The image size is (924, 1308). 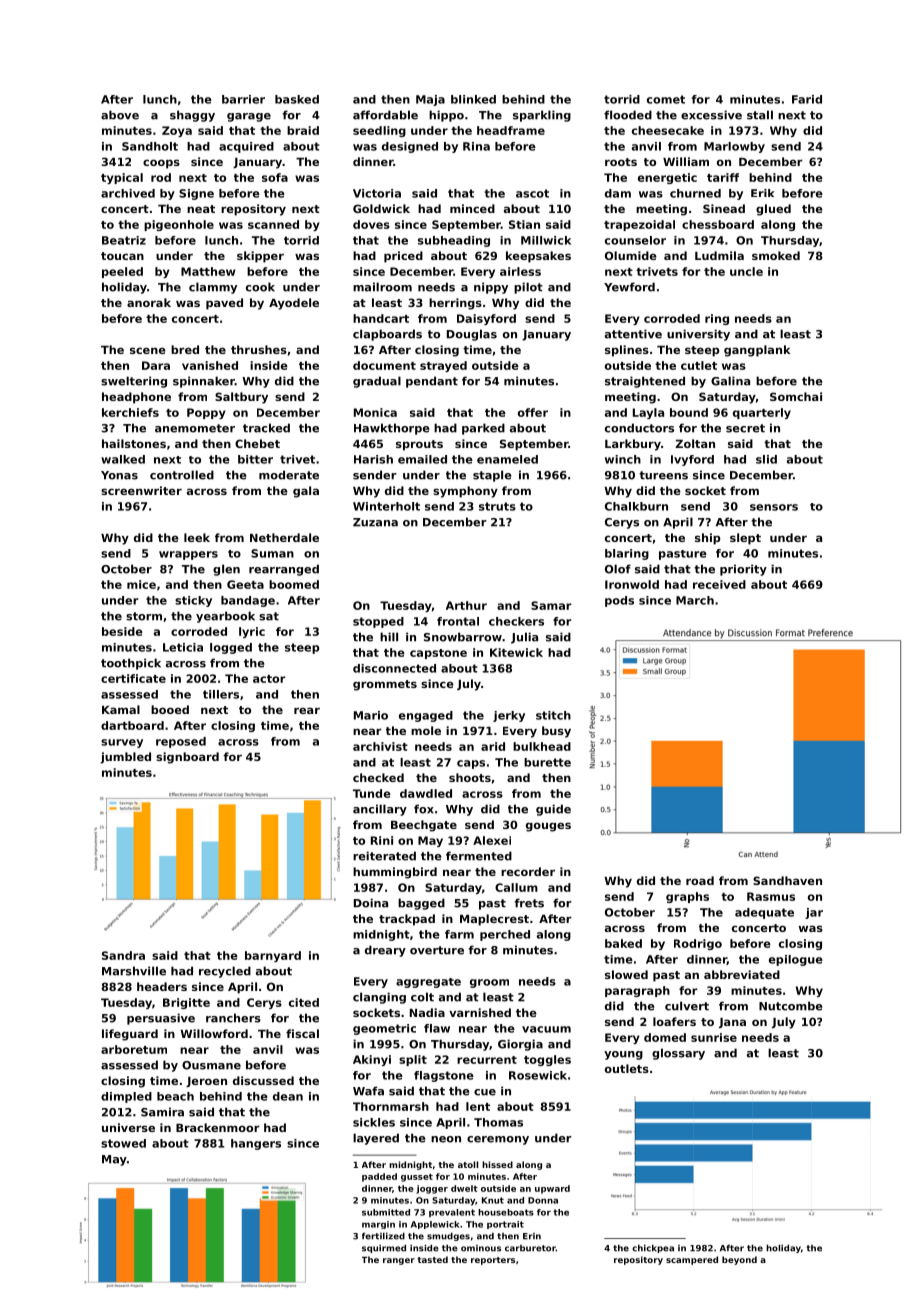 What do you see at coordinates (263, 1080) in the screenshot?
I see `discussed` at bounding box center [263, 1080].
